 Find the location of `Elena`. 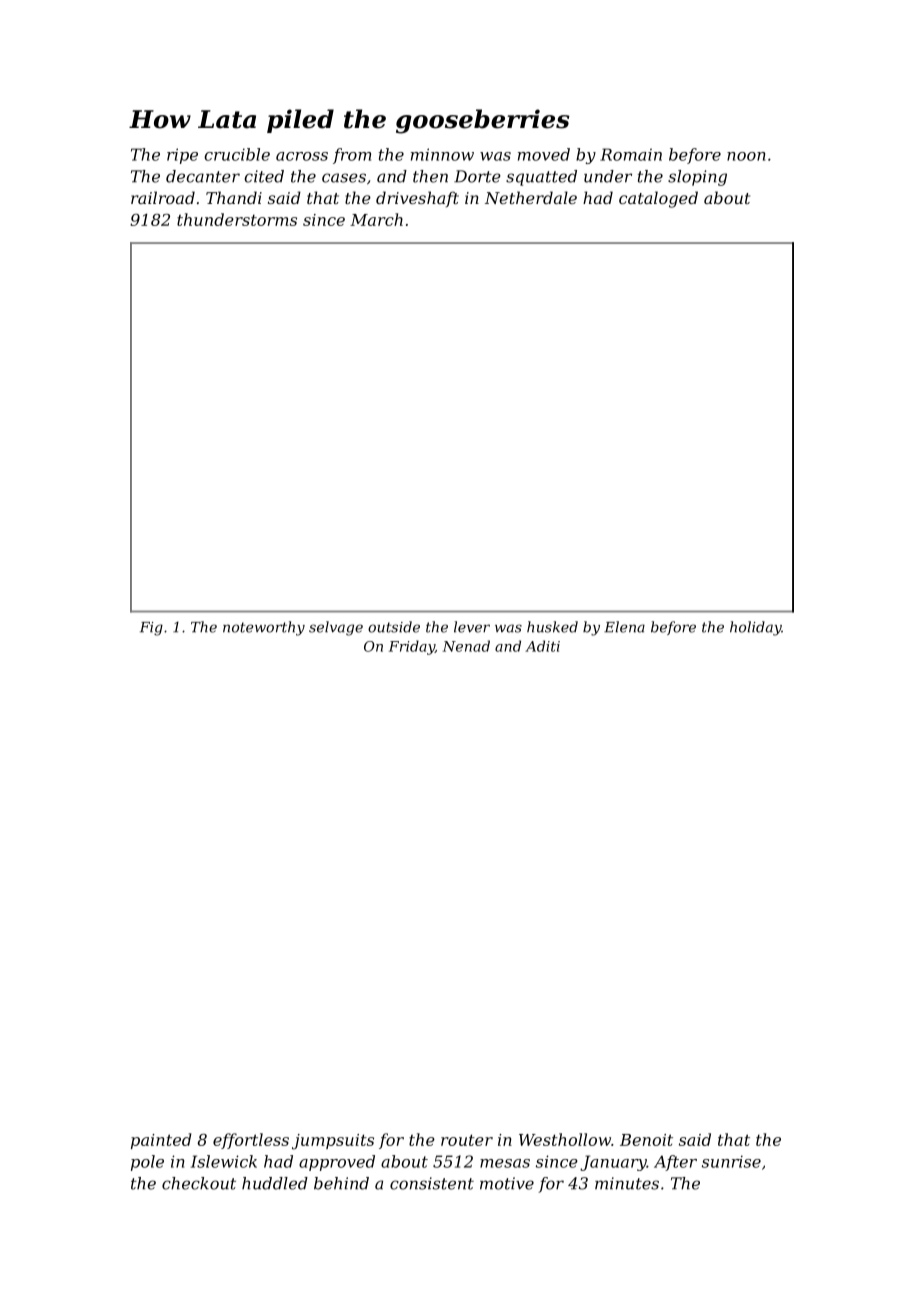

Elena is located at coordinates (624, 627).
